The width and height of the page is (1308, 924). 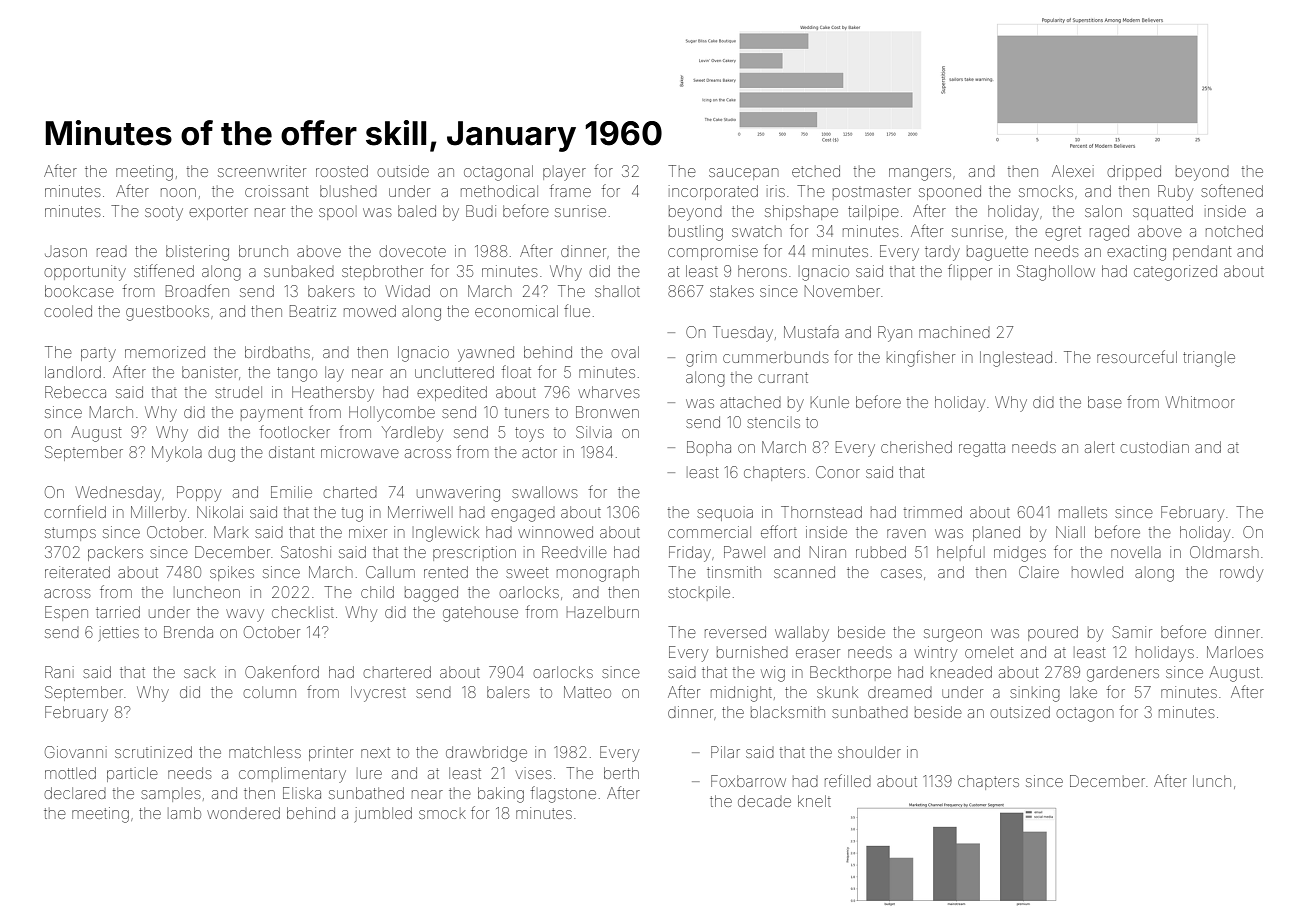 What do you see at coordinates (1134, 172) in the page?
I see `dripped` at bounding box center [1134, 172].
